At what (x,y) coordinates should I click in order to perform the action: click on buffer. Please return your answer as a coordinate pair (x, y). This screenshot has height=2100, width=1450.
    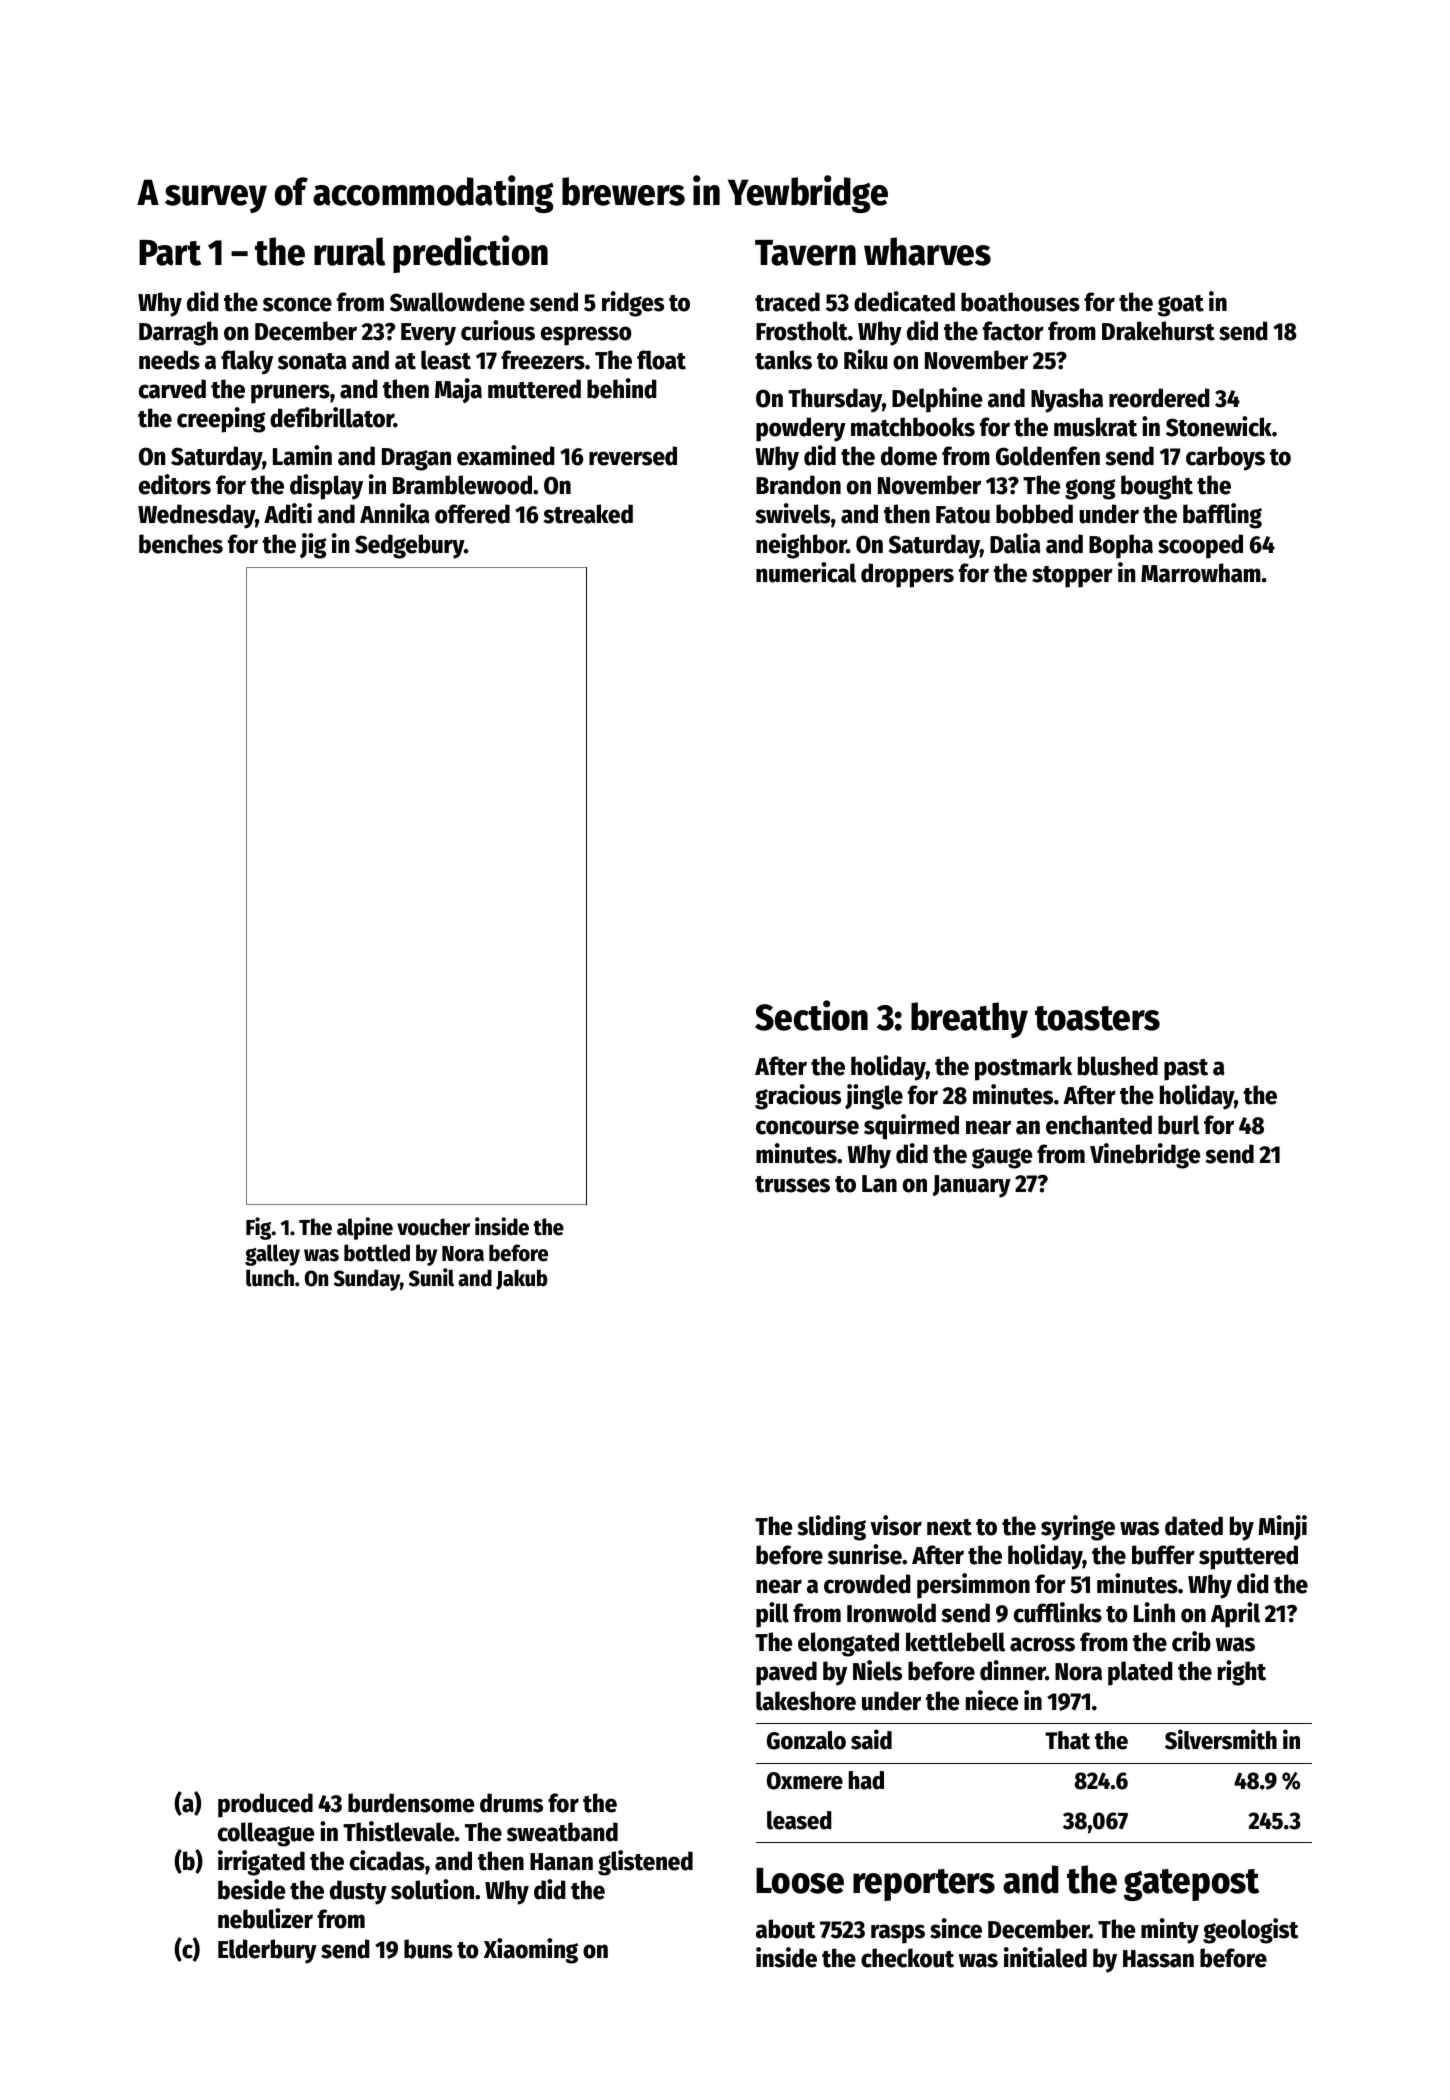
    Looking at the image, I should click on (1163, 1555).
